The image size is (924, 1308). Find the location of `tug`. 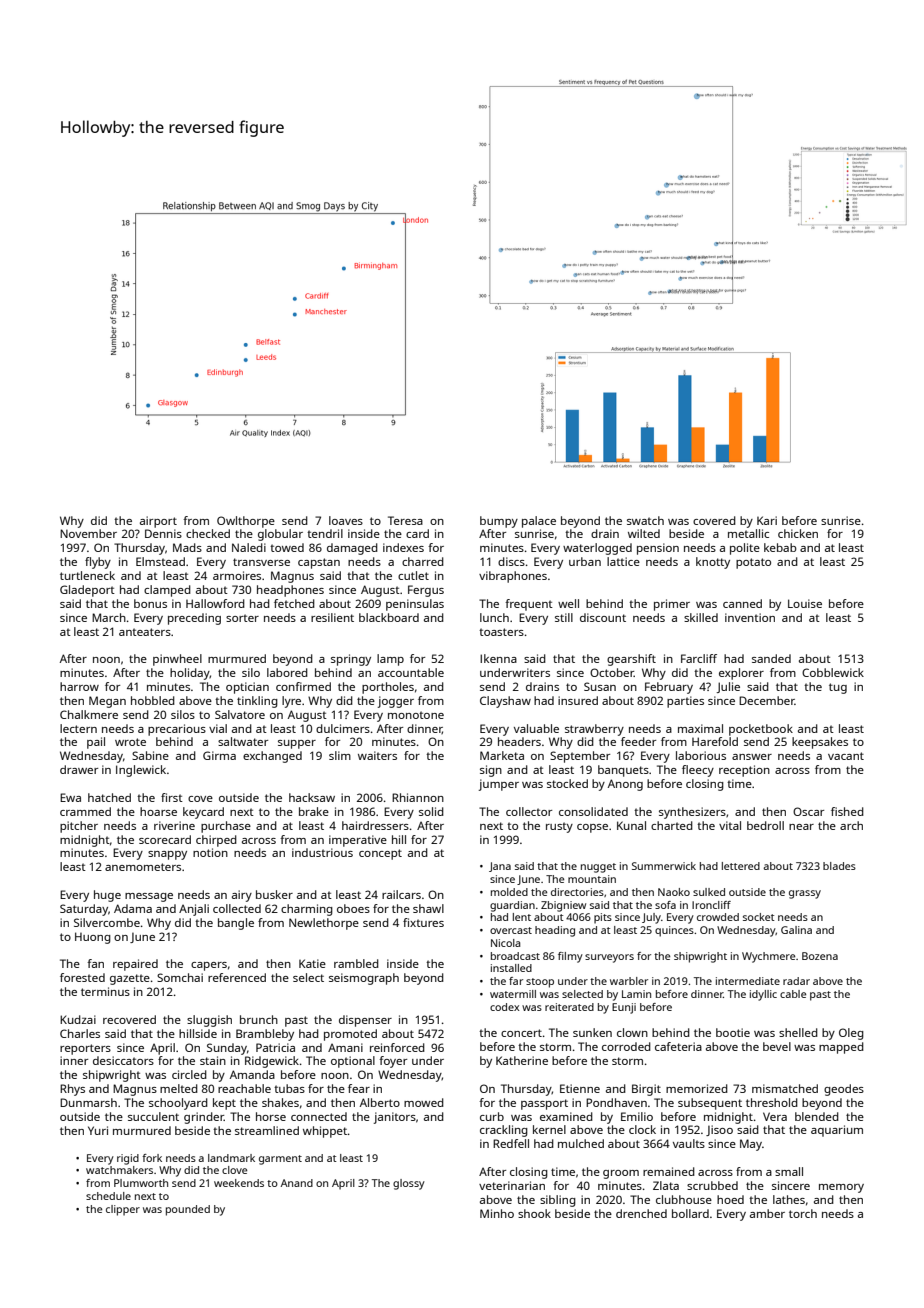

tug is located at coordinates (838, 688).
